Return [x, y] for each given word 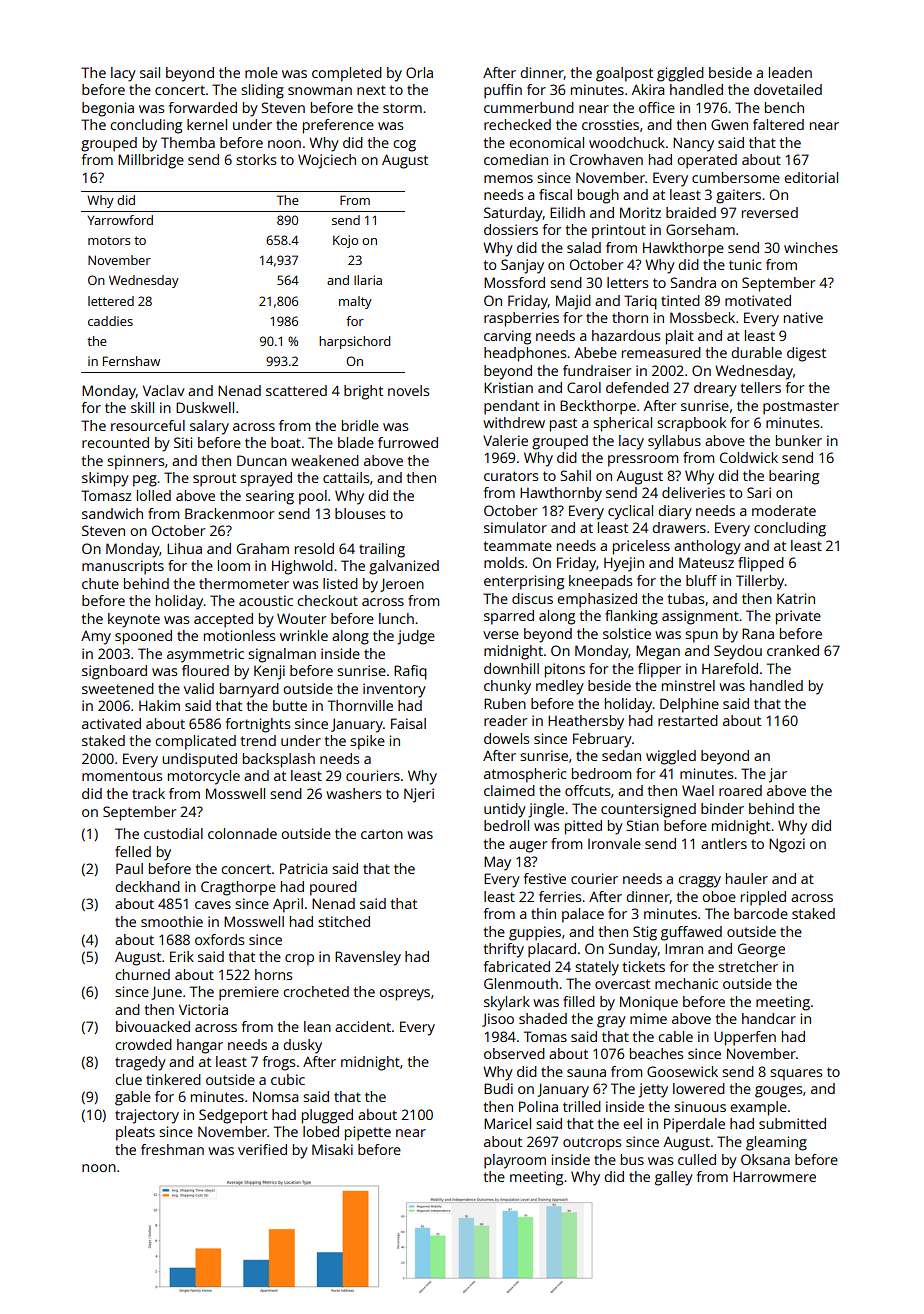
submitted [792, 1123]
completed [347, 74]
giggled [680, 74]
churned [142, 974]
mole [261, 72]
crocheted [316, 991]
